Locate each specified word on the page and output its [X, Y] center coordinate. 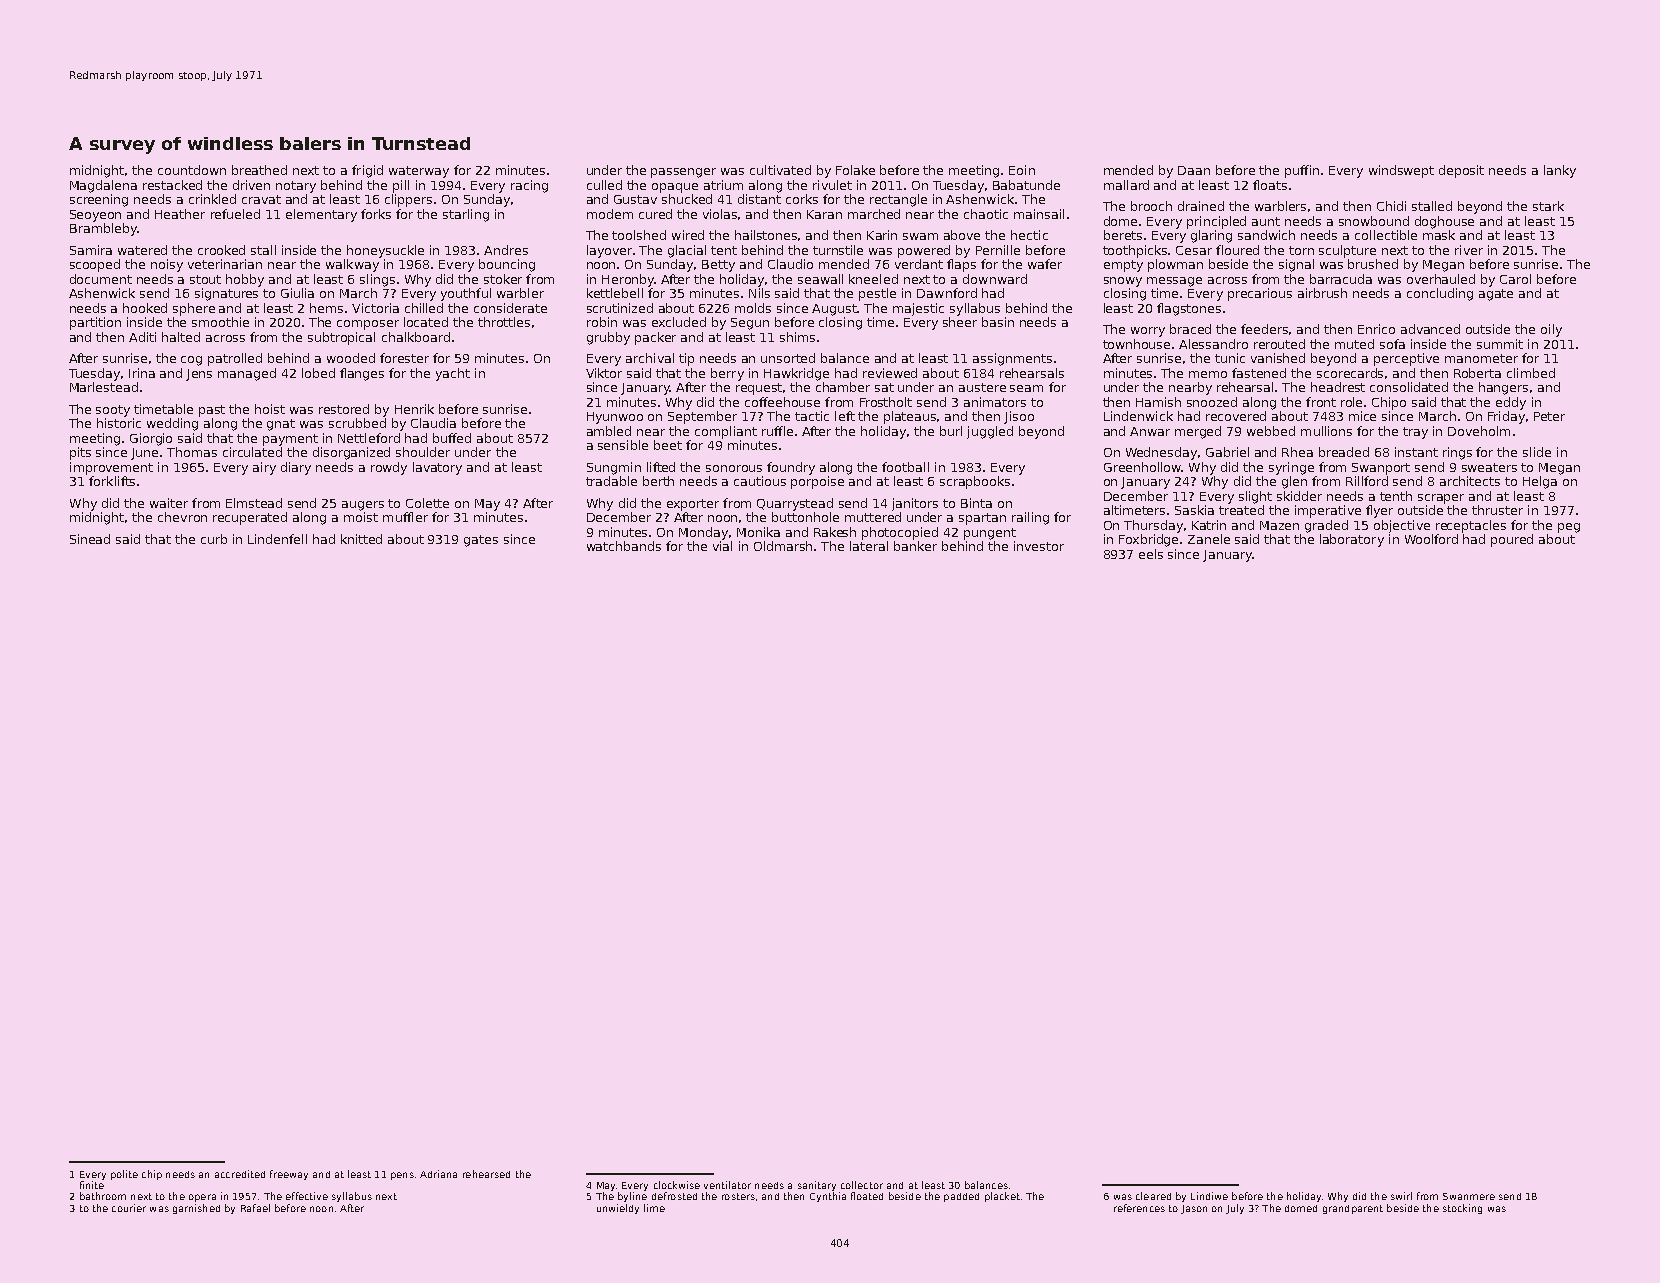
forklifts [112, 481]
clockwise [677, 1185]
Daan [1194, 170]
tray [1415, 433]
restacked [172, 185]
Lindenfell [277, 539]
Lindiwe [1209, 1196]
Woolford [1431, 539]
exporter [693, 505]
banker [915, 546]
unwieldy [618, 1209]
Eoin [1022, 170]
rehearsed [486, 1174]
